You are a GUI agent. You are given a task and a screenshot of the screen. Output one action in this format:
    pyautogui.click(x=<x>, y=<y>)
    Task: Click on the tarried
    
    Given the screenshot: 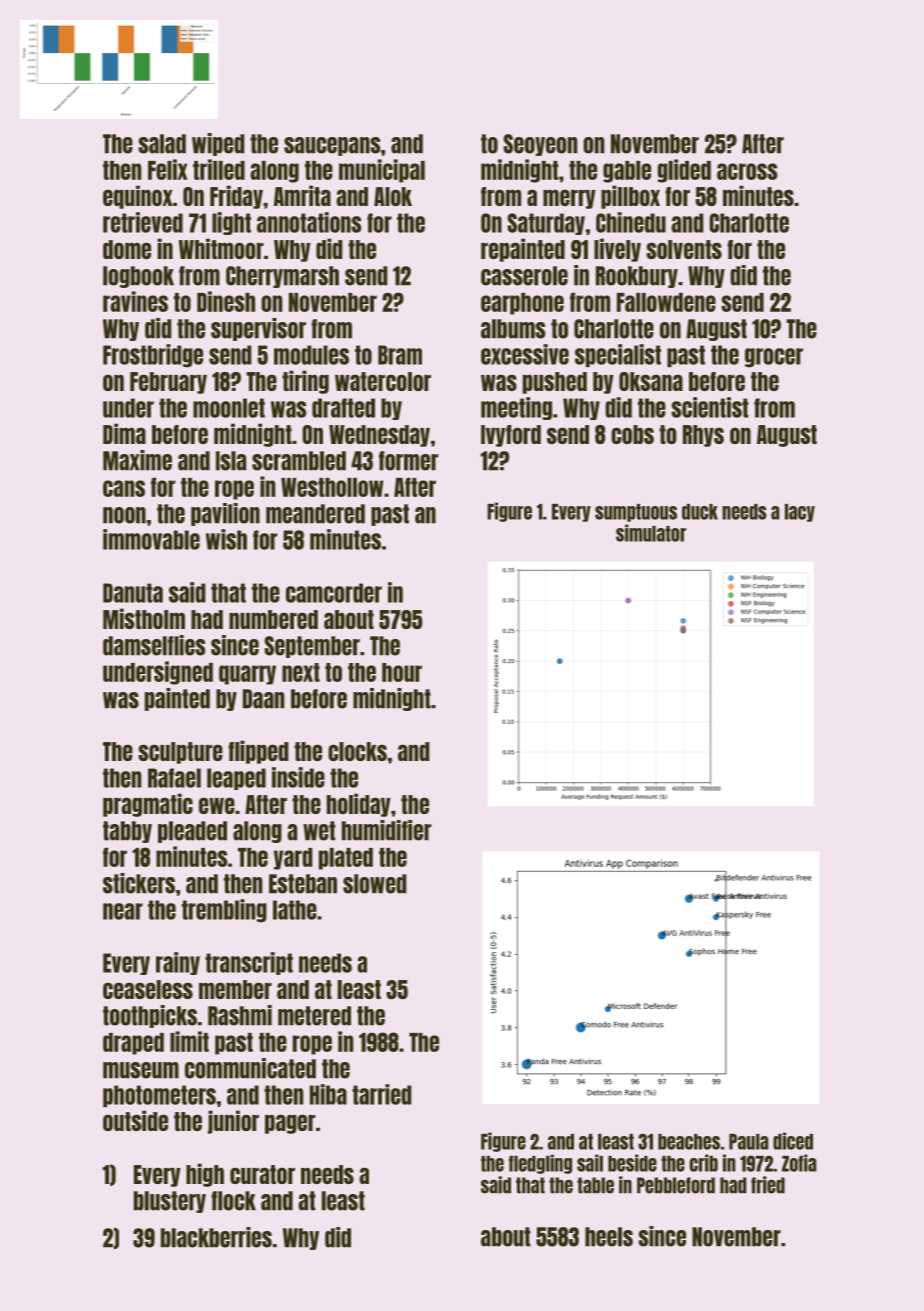 What is the action you would take?
    pyautogui.click(x=382, y=1094)
